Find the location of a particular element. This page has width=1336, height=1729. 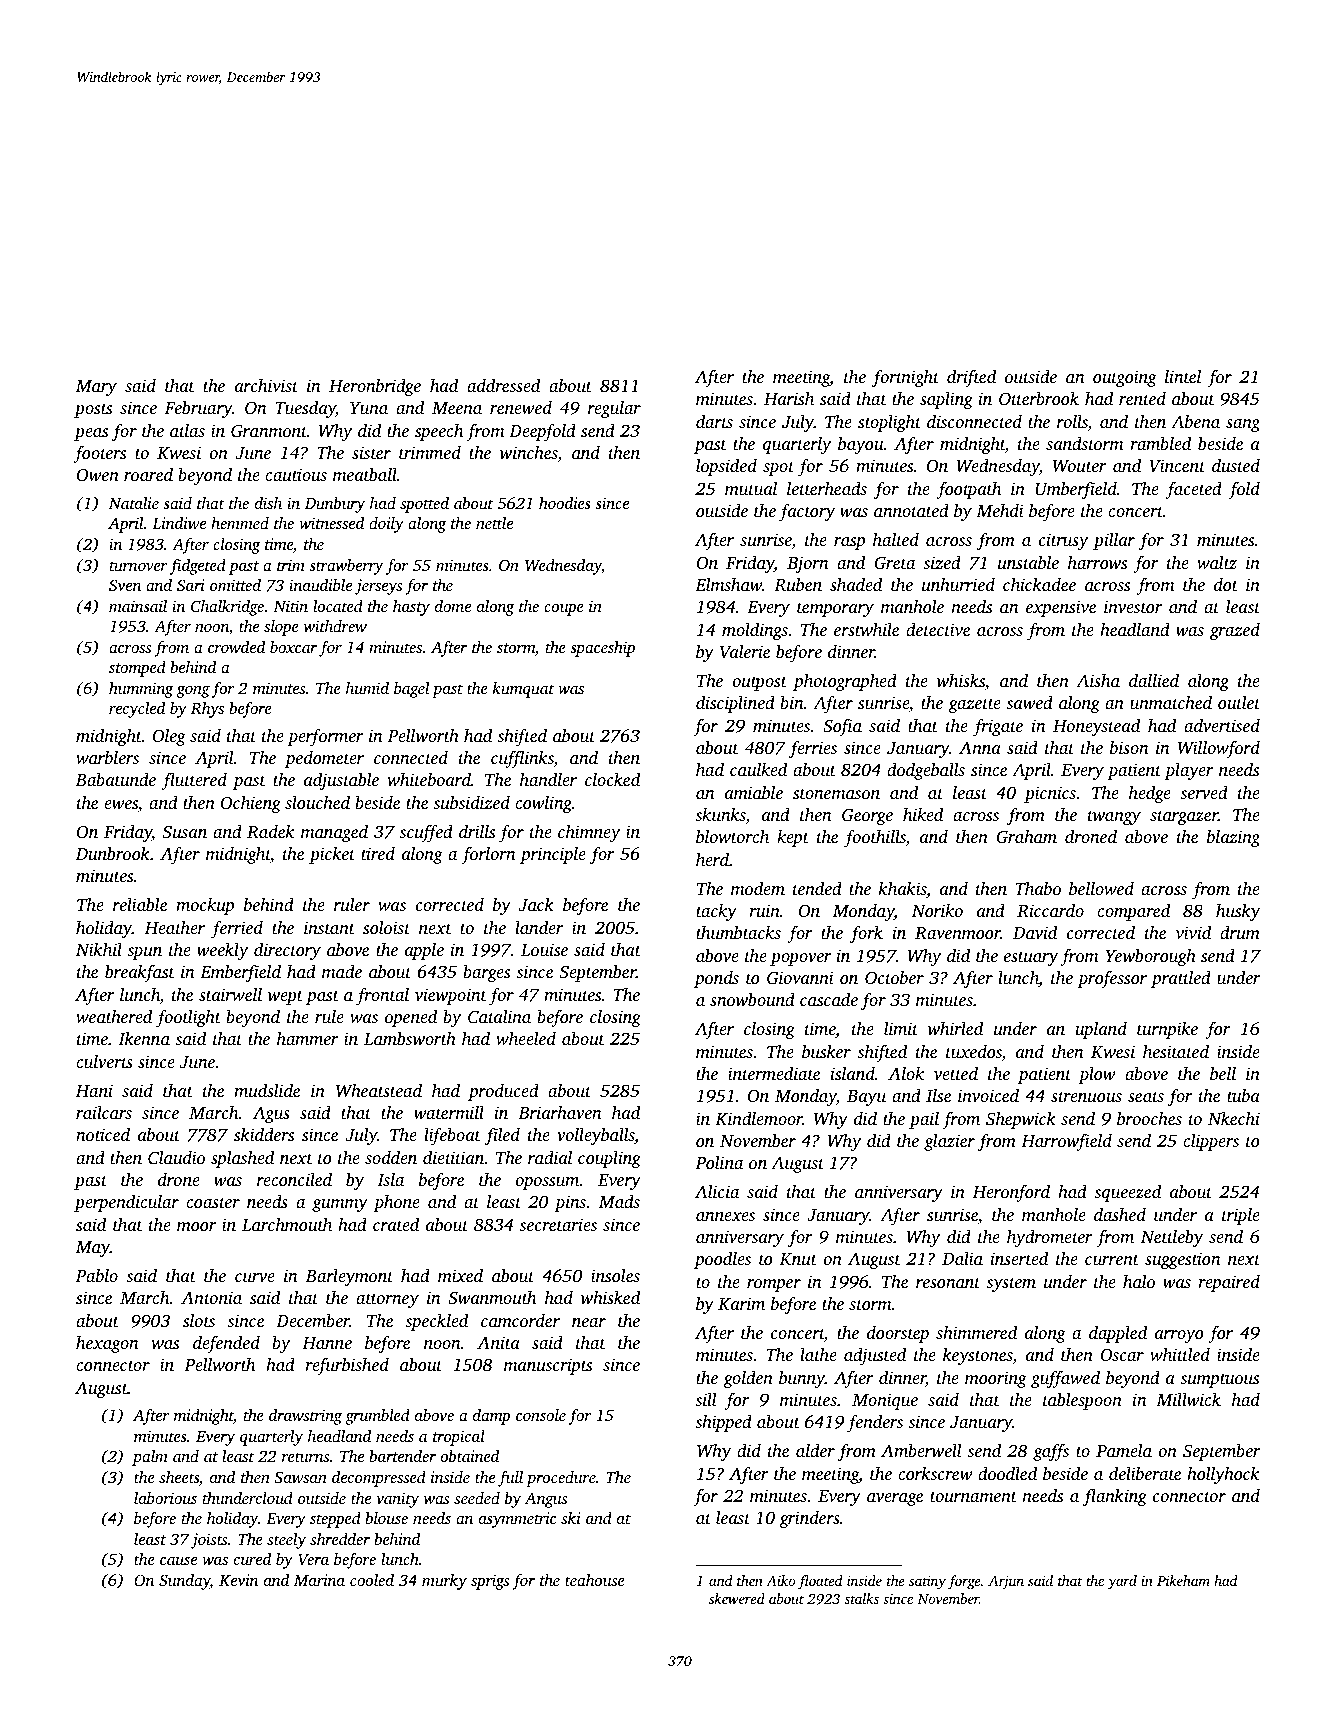

palm is located at coordinates (150, 1458).
